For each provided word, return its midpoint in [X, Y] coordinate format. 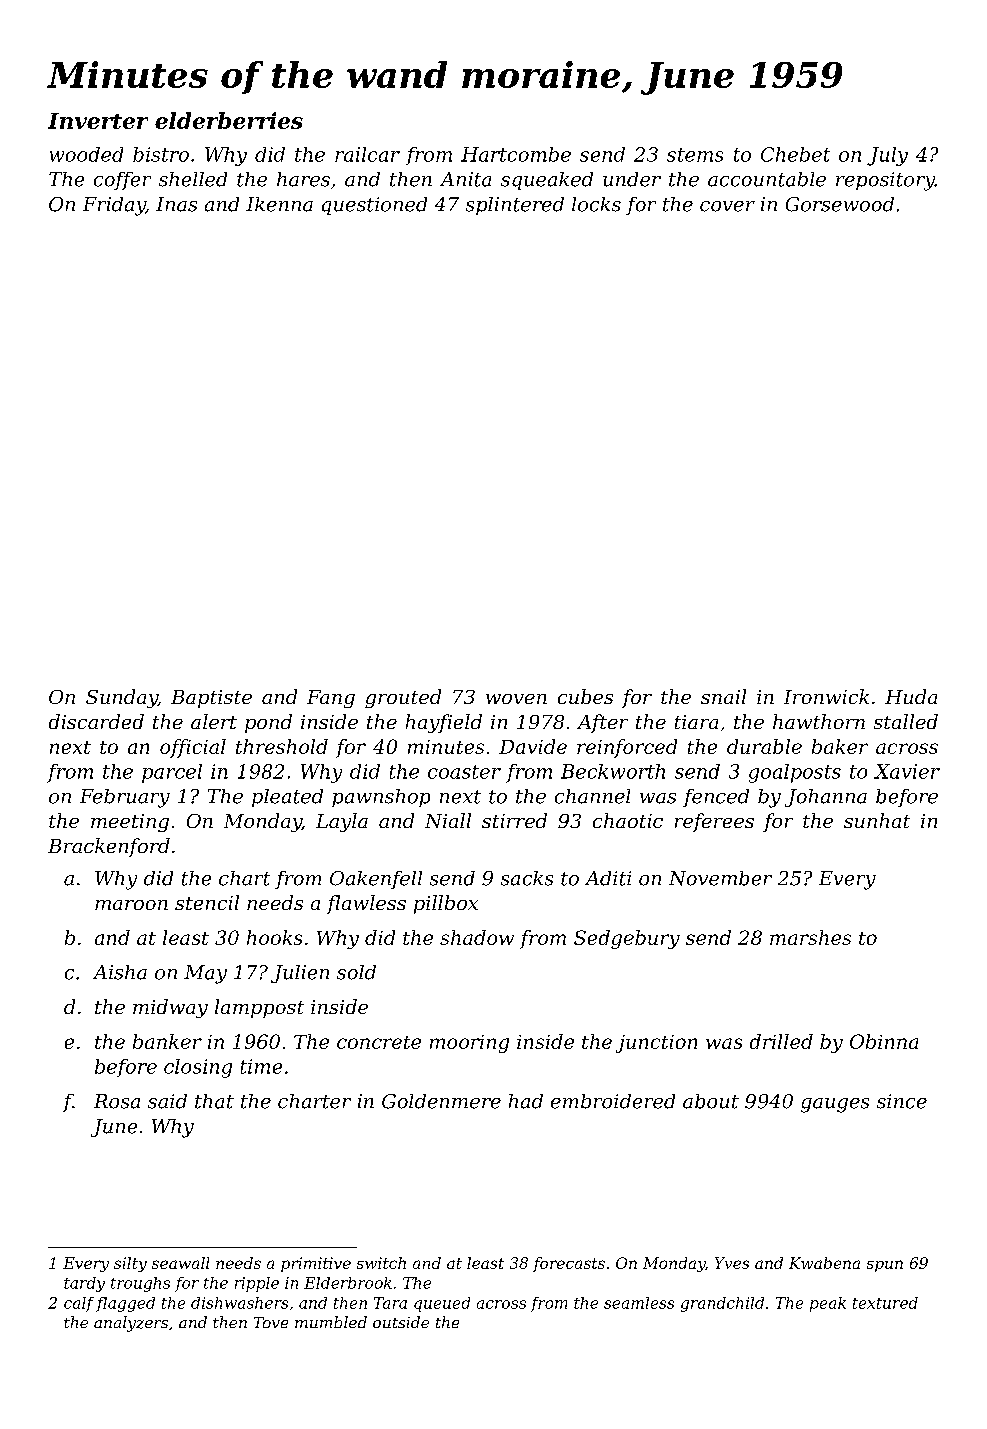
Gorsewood [840, 204]
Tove [271, 1322]
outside [401, 1322]
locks [596, 204]
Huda [911, 696]
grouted [403, 698]
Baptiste [211, 699]
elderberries [229, 120]
